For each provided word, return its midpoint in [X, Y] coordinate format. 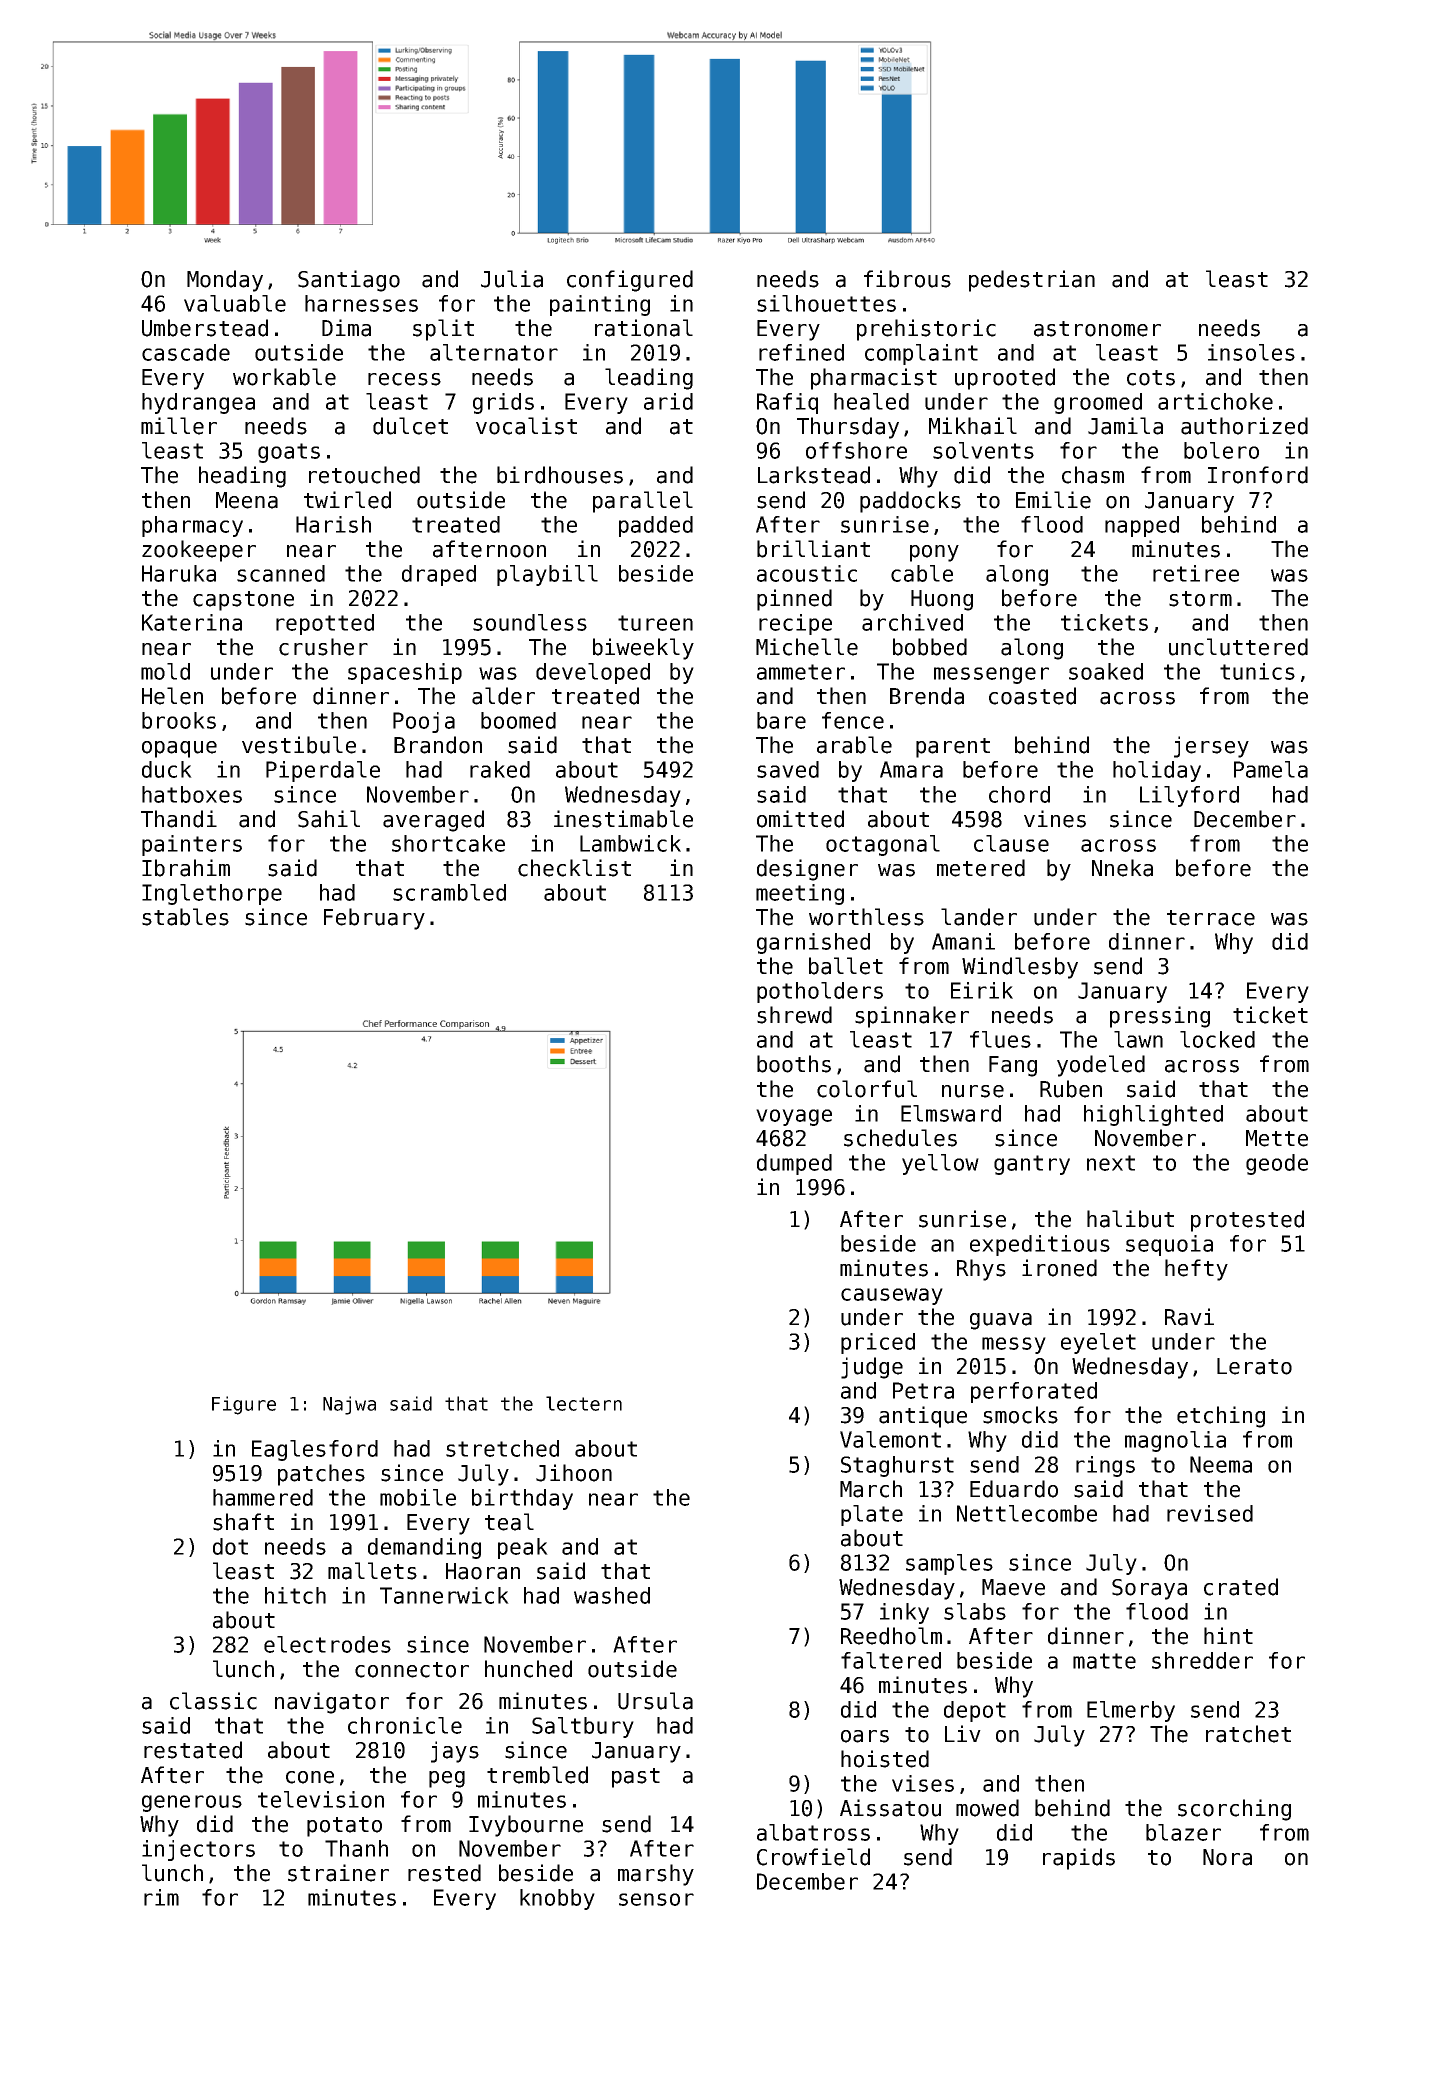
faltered [891, 1660]
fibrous [907, 279]
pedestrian [1032, 281]
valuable [235, 303]
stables [185, 917]
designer [807, 870]
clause [1011, 843]
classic [213, 1701]
